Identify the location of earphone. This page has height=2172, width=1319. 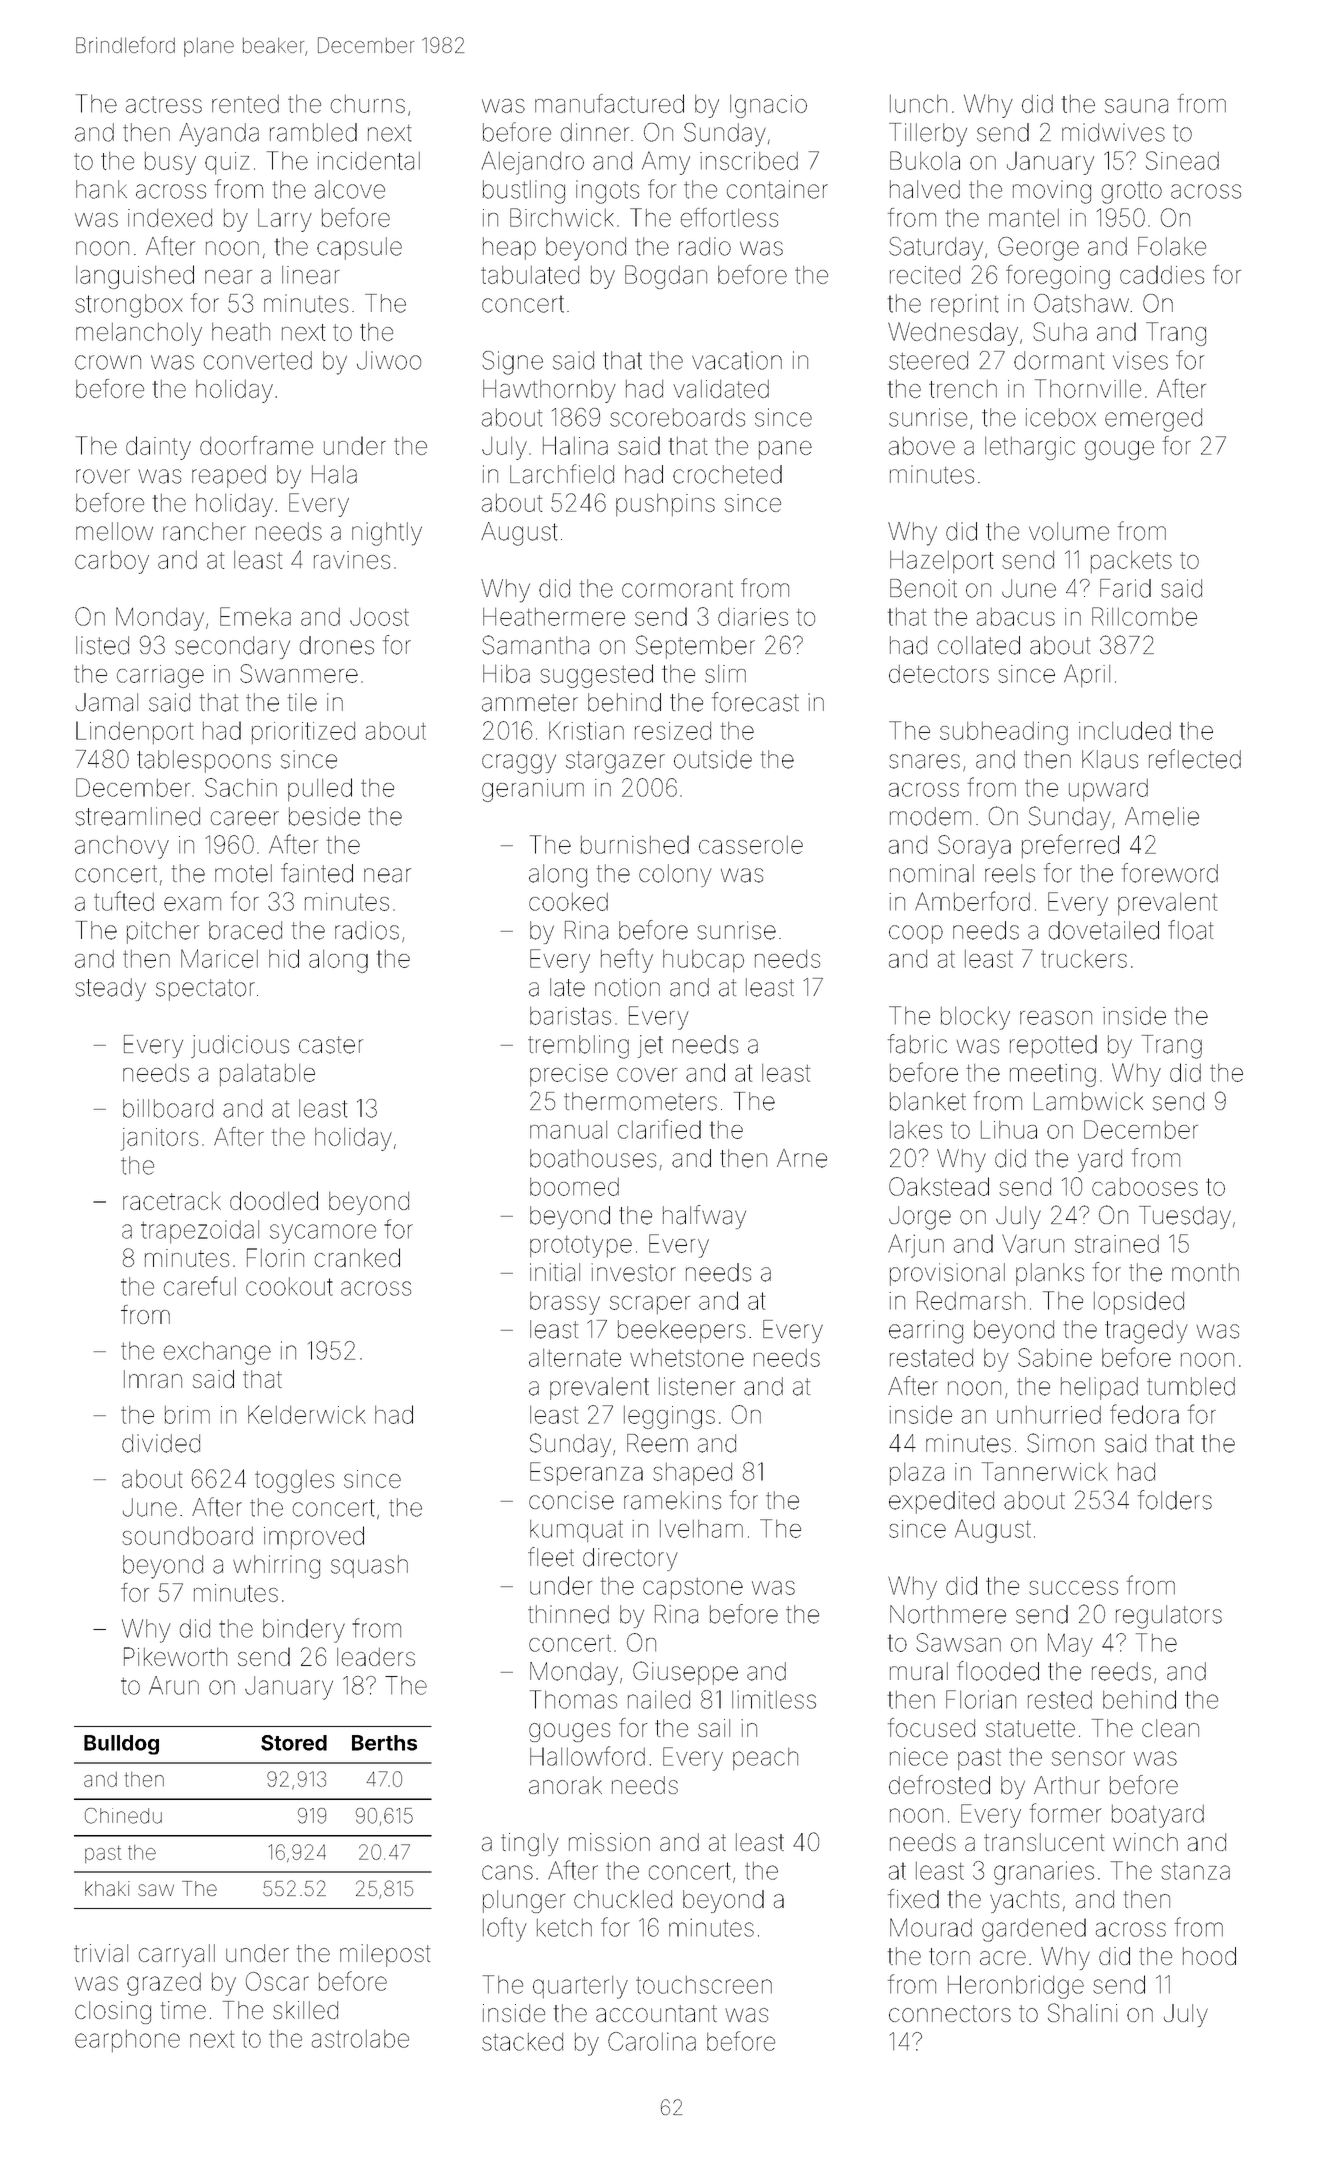
(127, 2041).
